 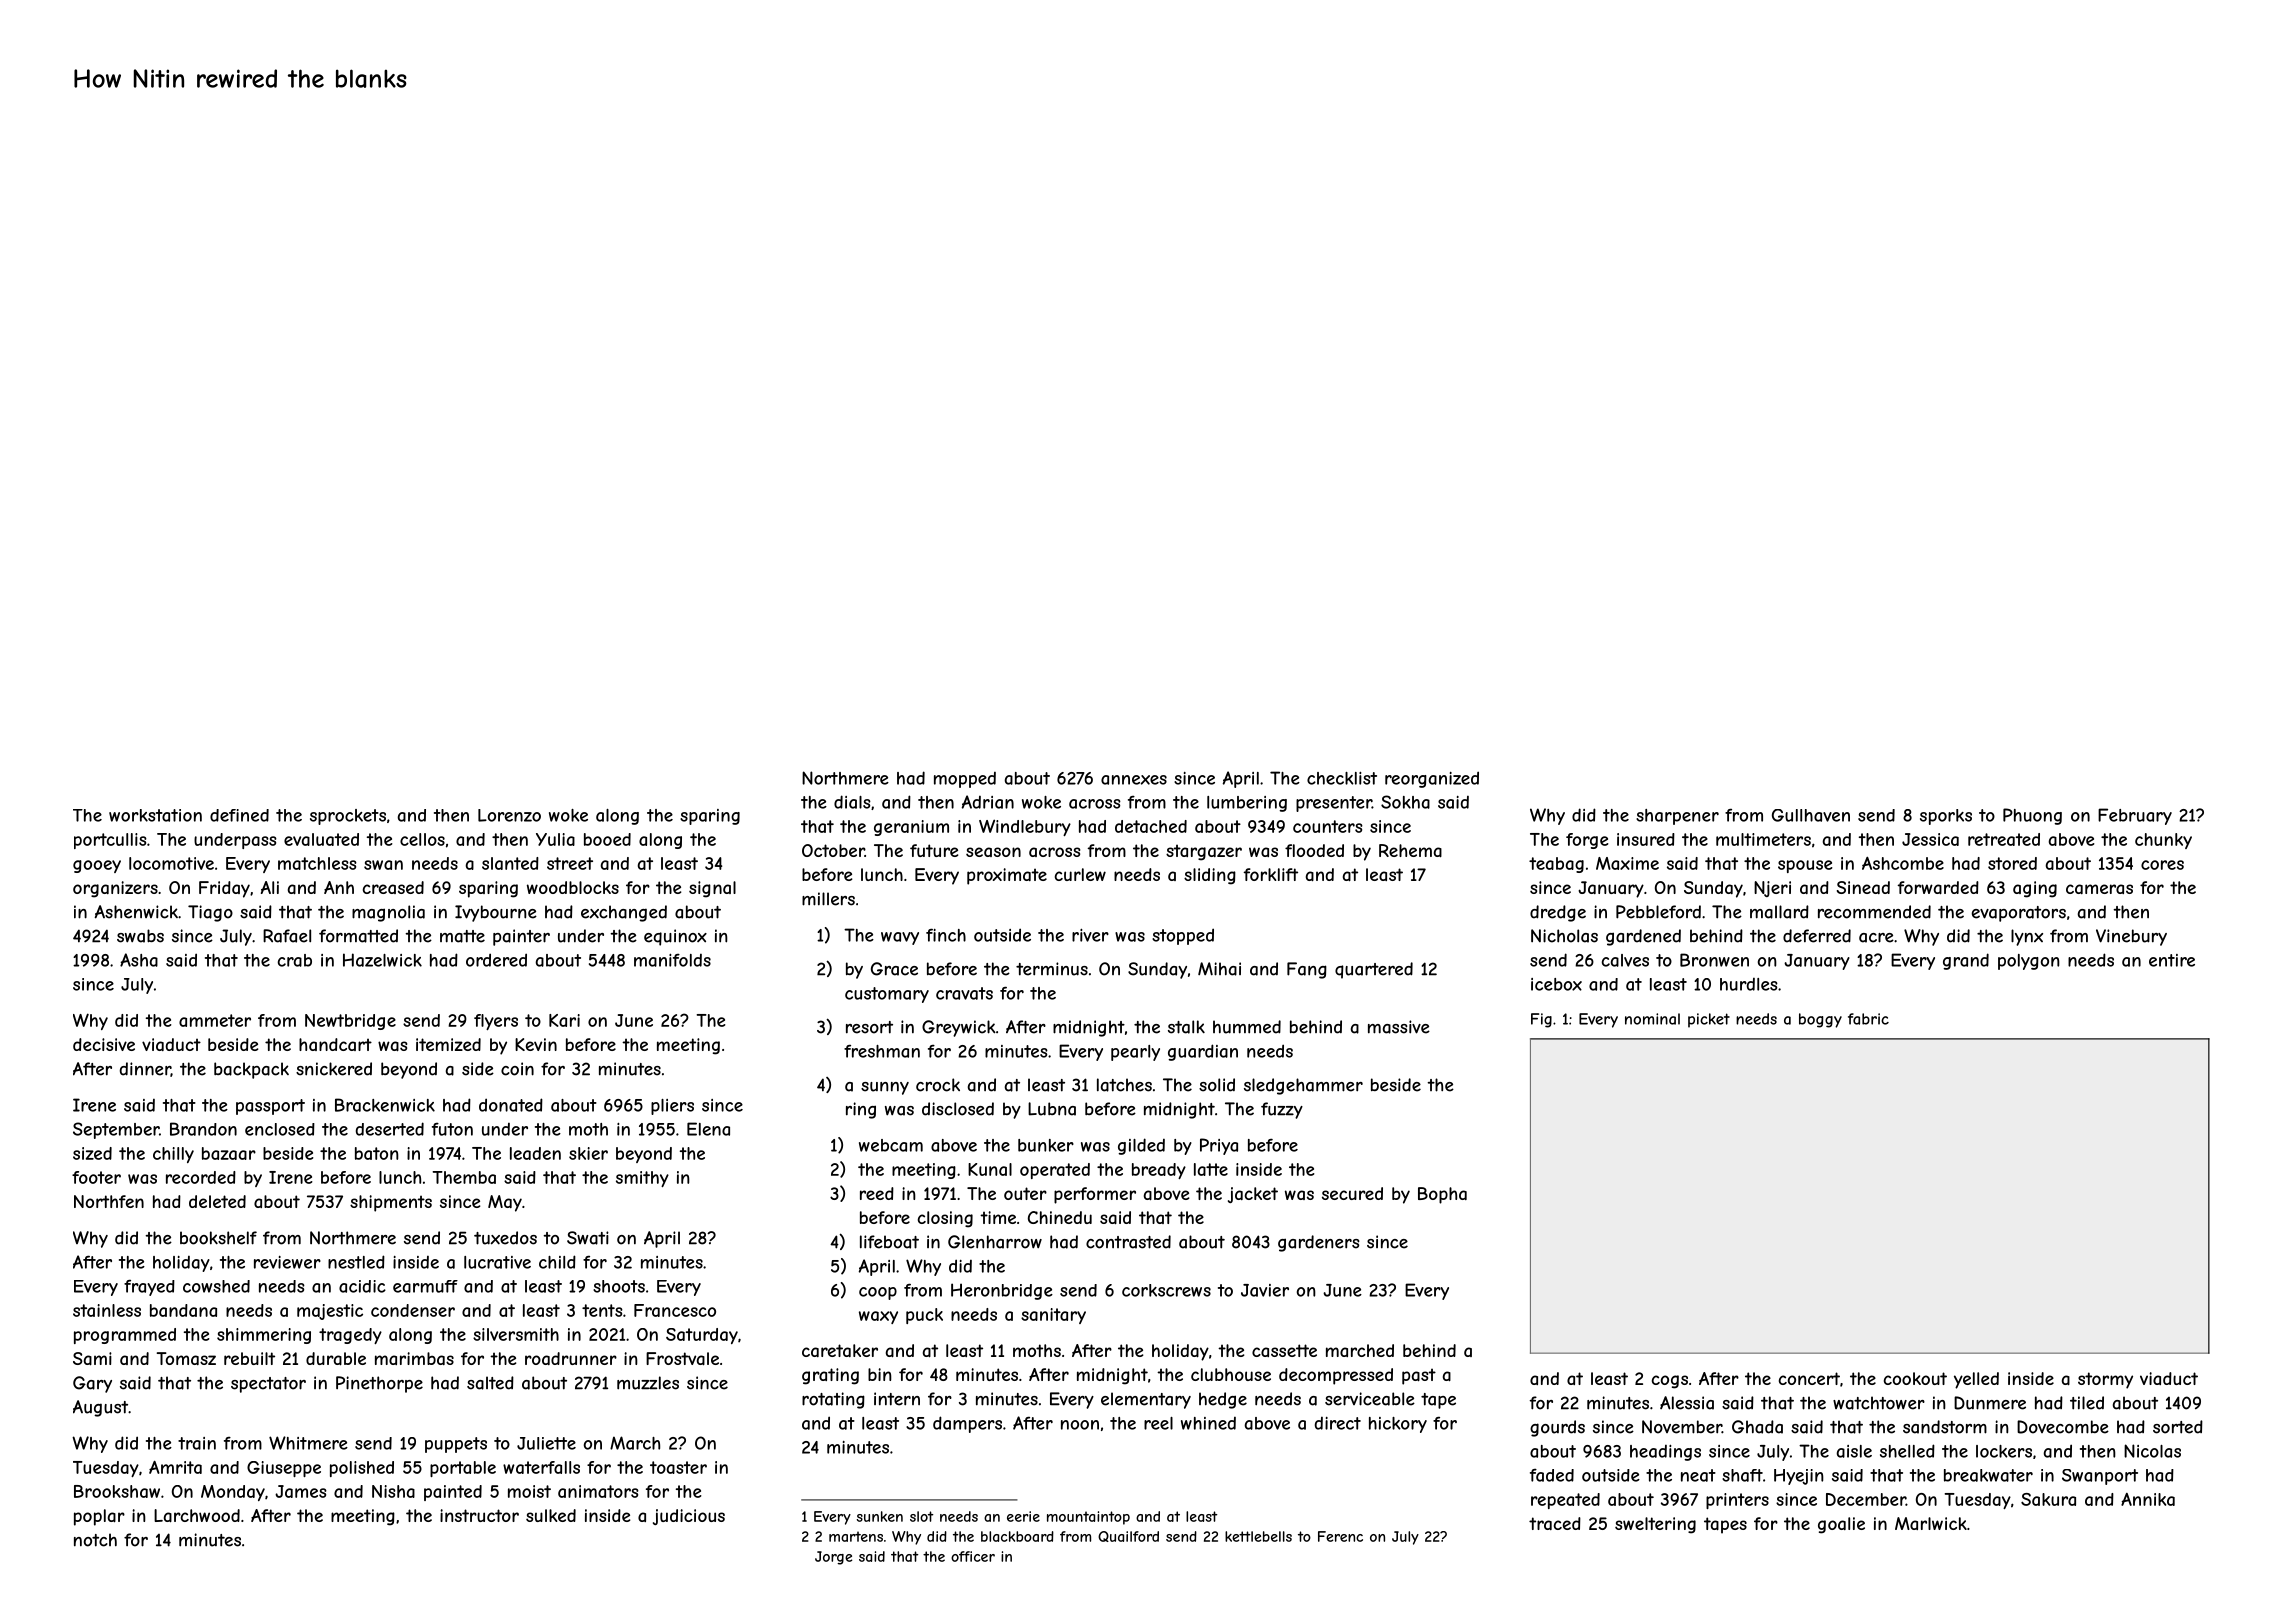 I want to click on martens, so click(x=856, y=1536).
